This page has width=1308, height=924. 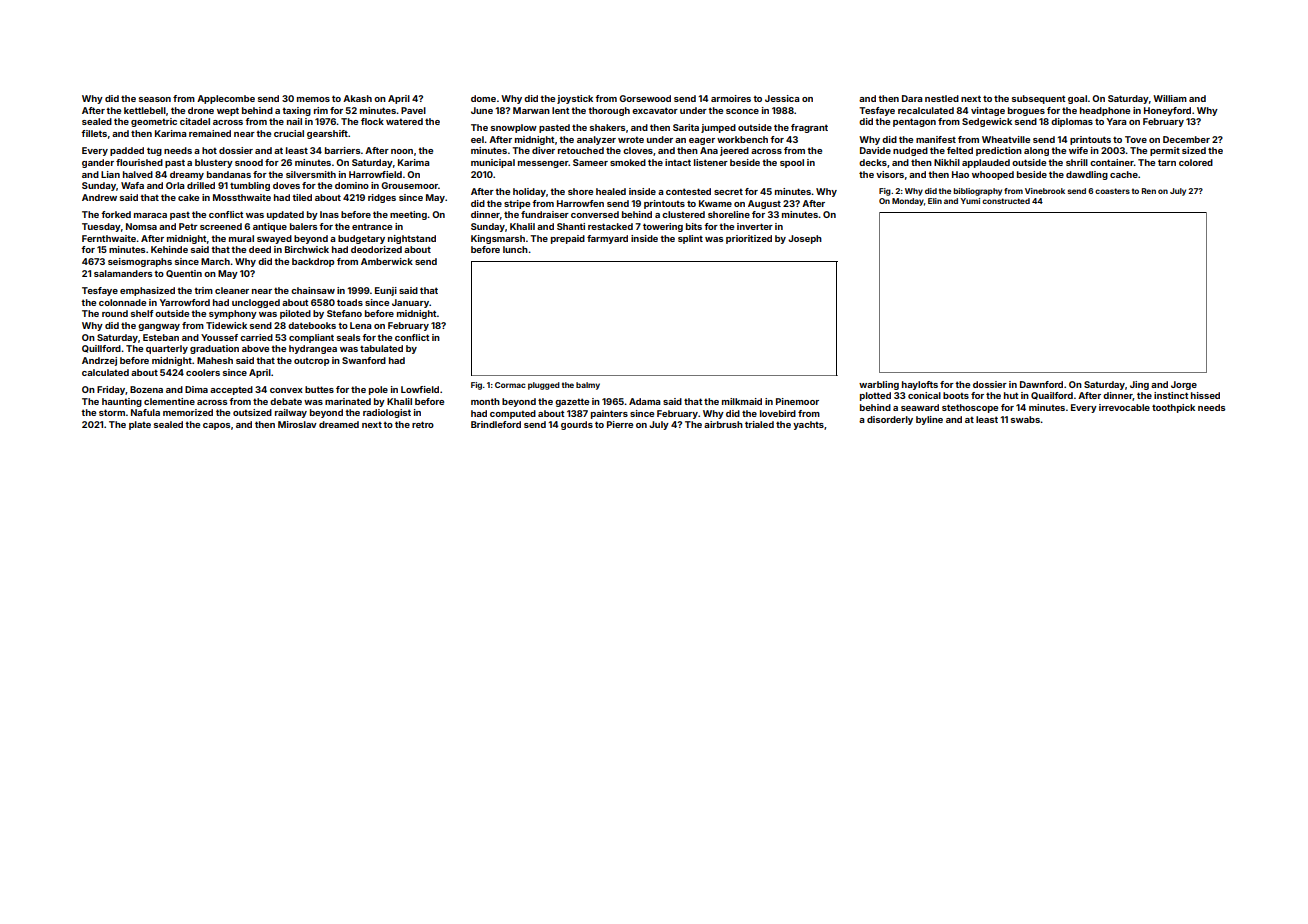 What do you see at coordinates (1006, 201) in the page?
I see `constructed` at bounding box center [1006, 201].
